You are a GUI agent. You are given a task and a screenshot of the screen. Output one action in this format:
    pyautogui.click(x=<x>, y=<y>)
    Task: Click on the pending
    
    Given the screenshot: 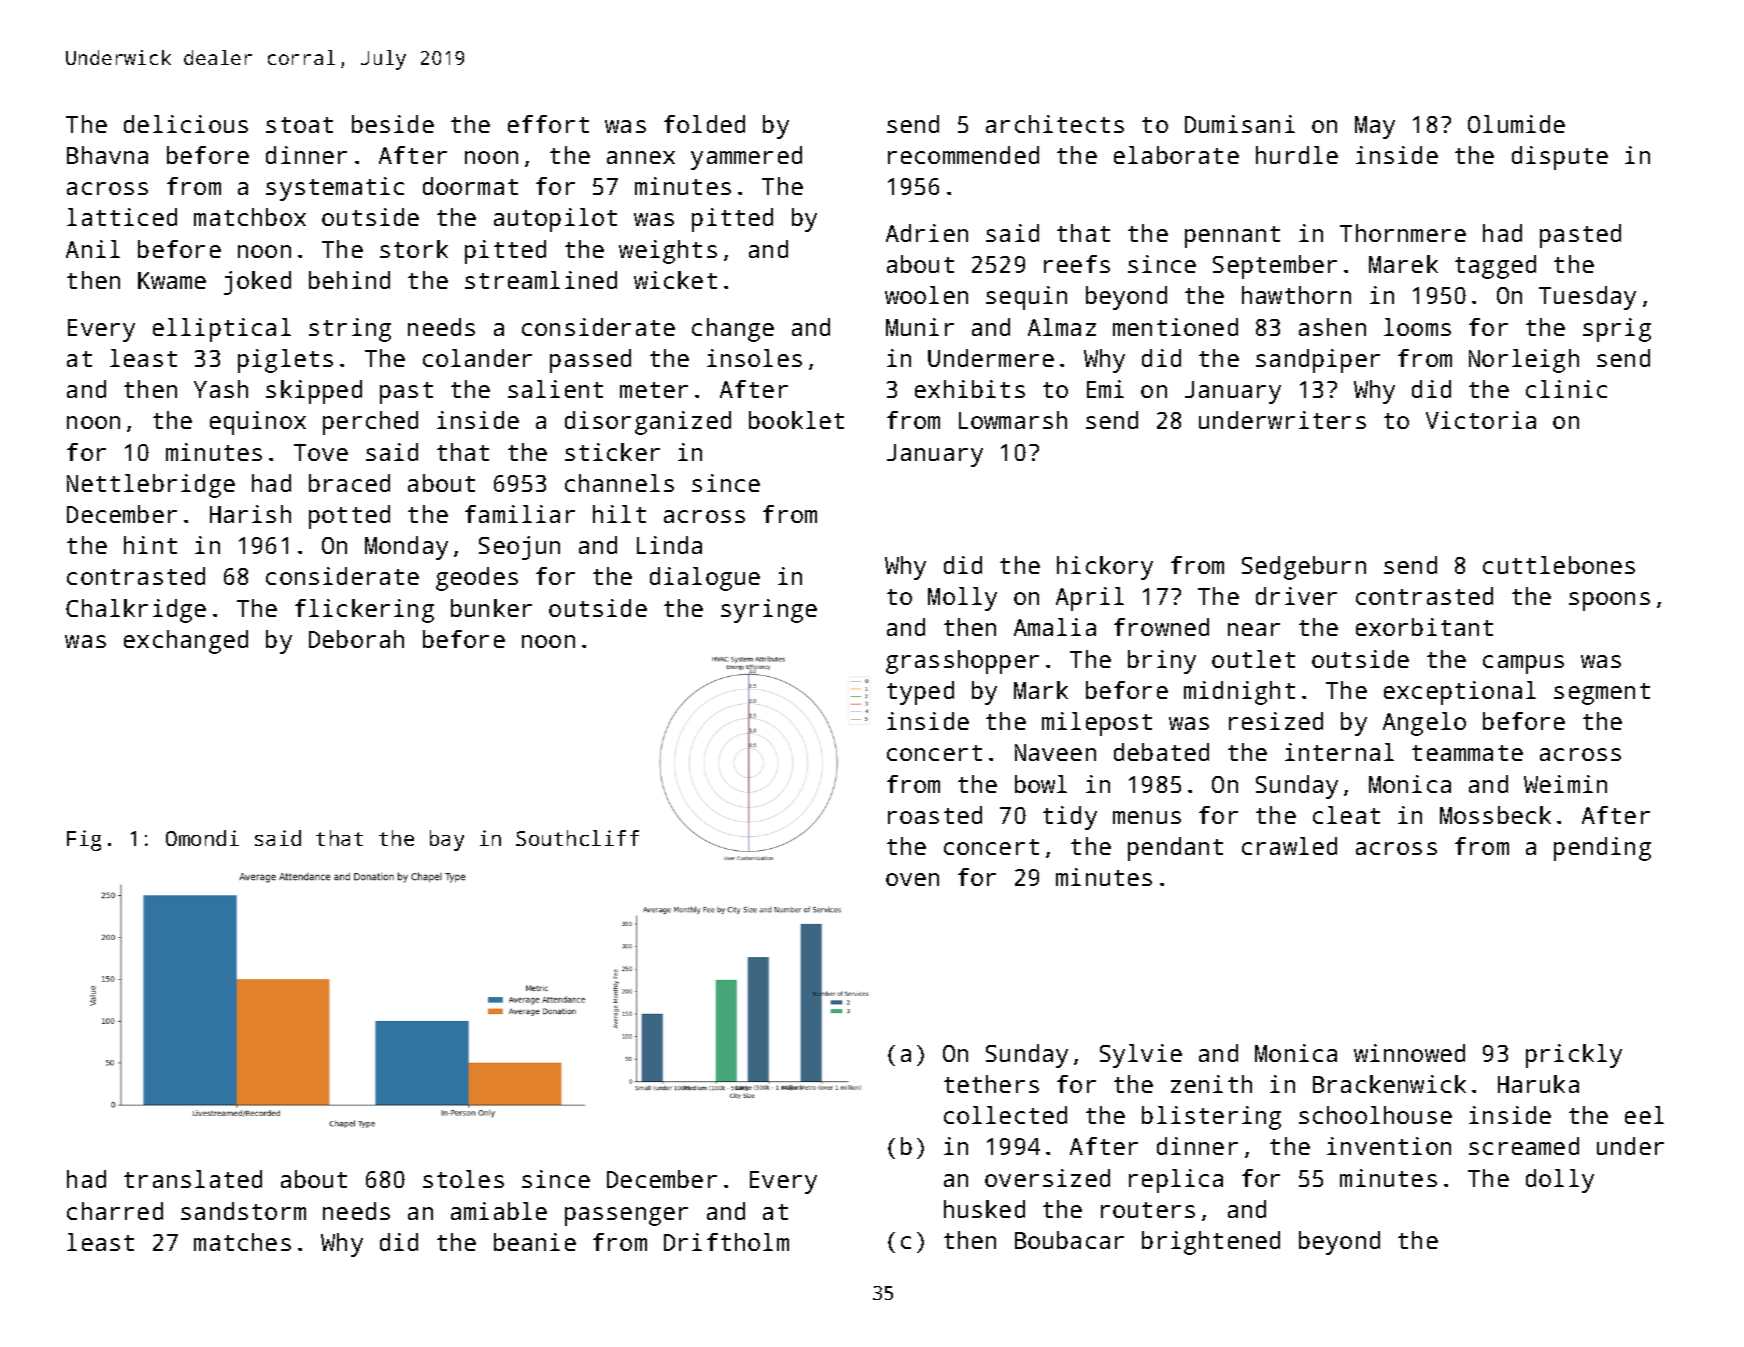 What is the action you would take?
    pyautogui.click(x=1602, y=849)
